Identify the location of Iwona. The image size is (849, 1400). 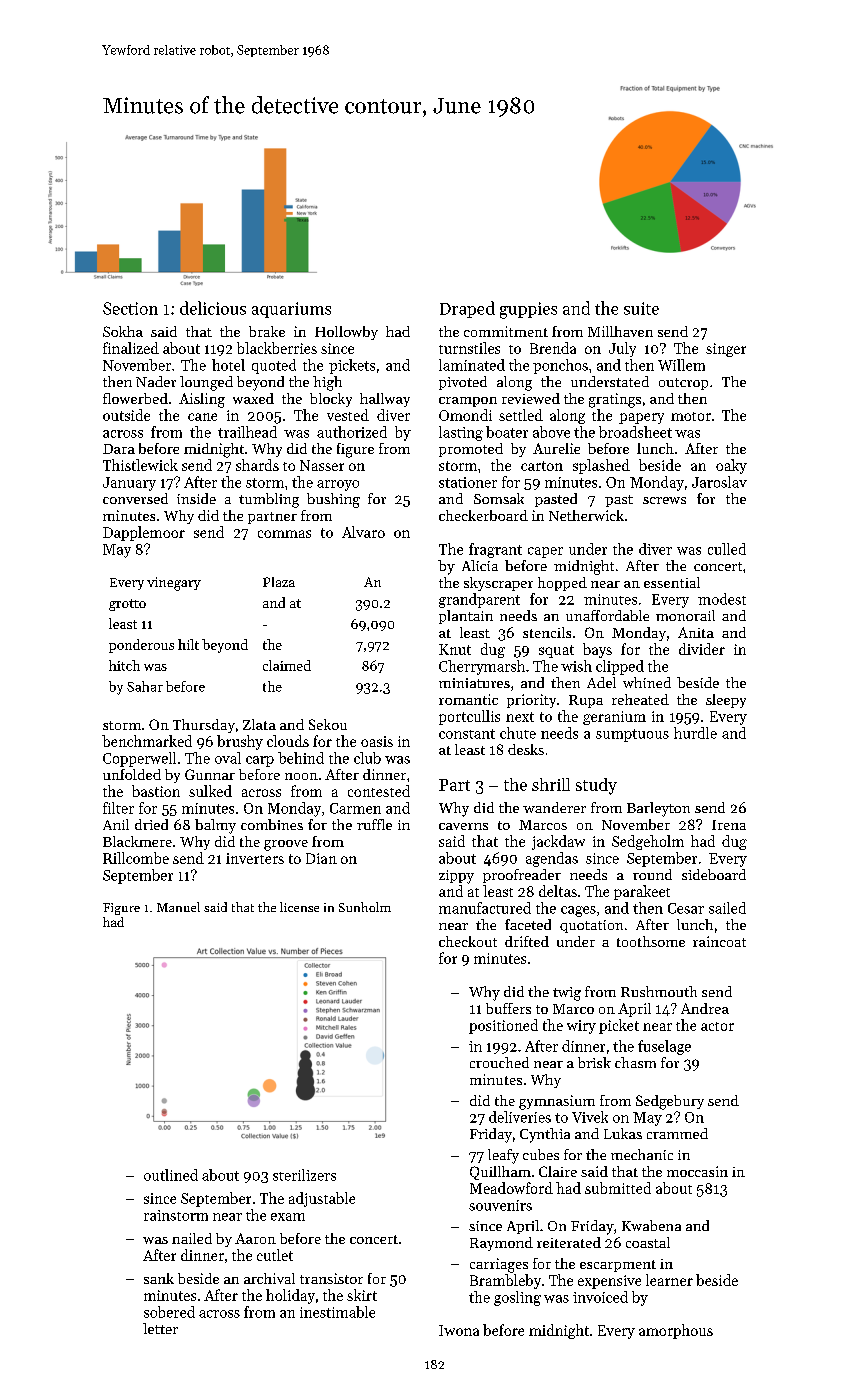
(459, 1330).
